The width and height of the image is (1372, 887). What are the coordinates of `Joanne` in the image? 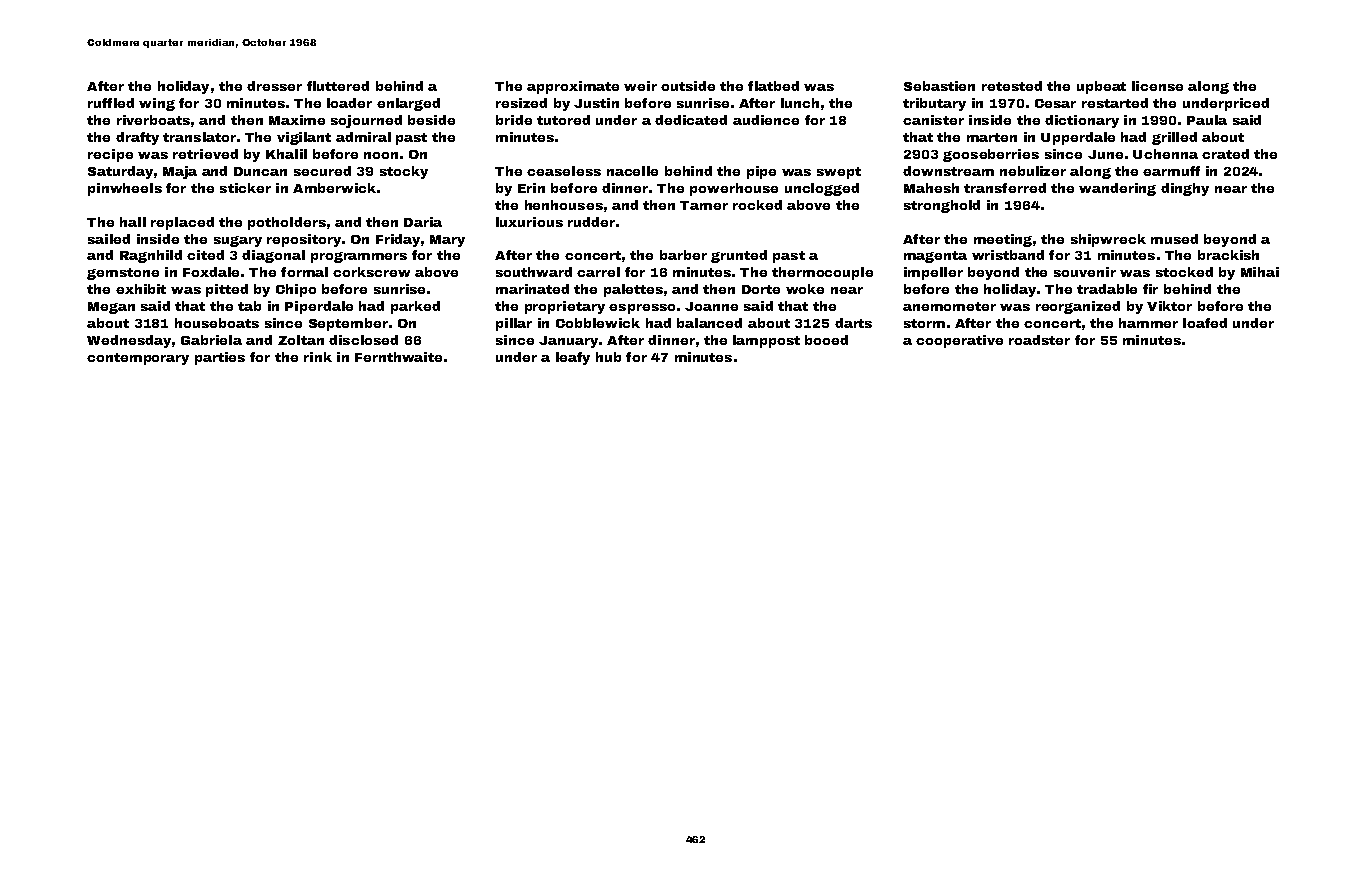 It's located at (711, 306).
